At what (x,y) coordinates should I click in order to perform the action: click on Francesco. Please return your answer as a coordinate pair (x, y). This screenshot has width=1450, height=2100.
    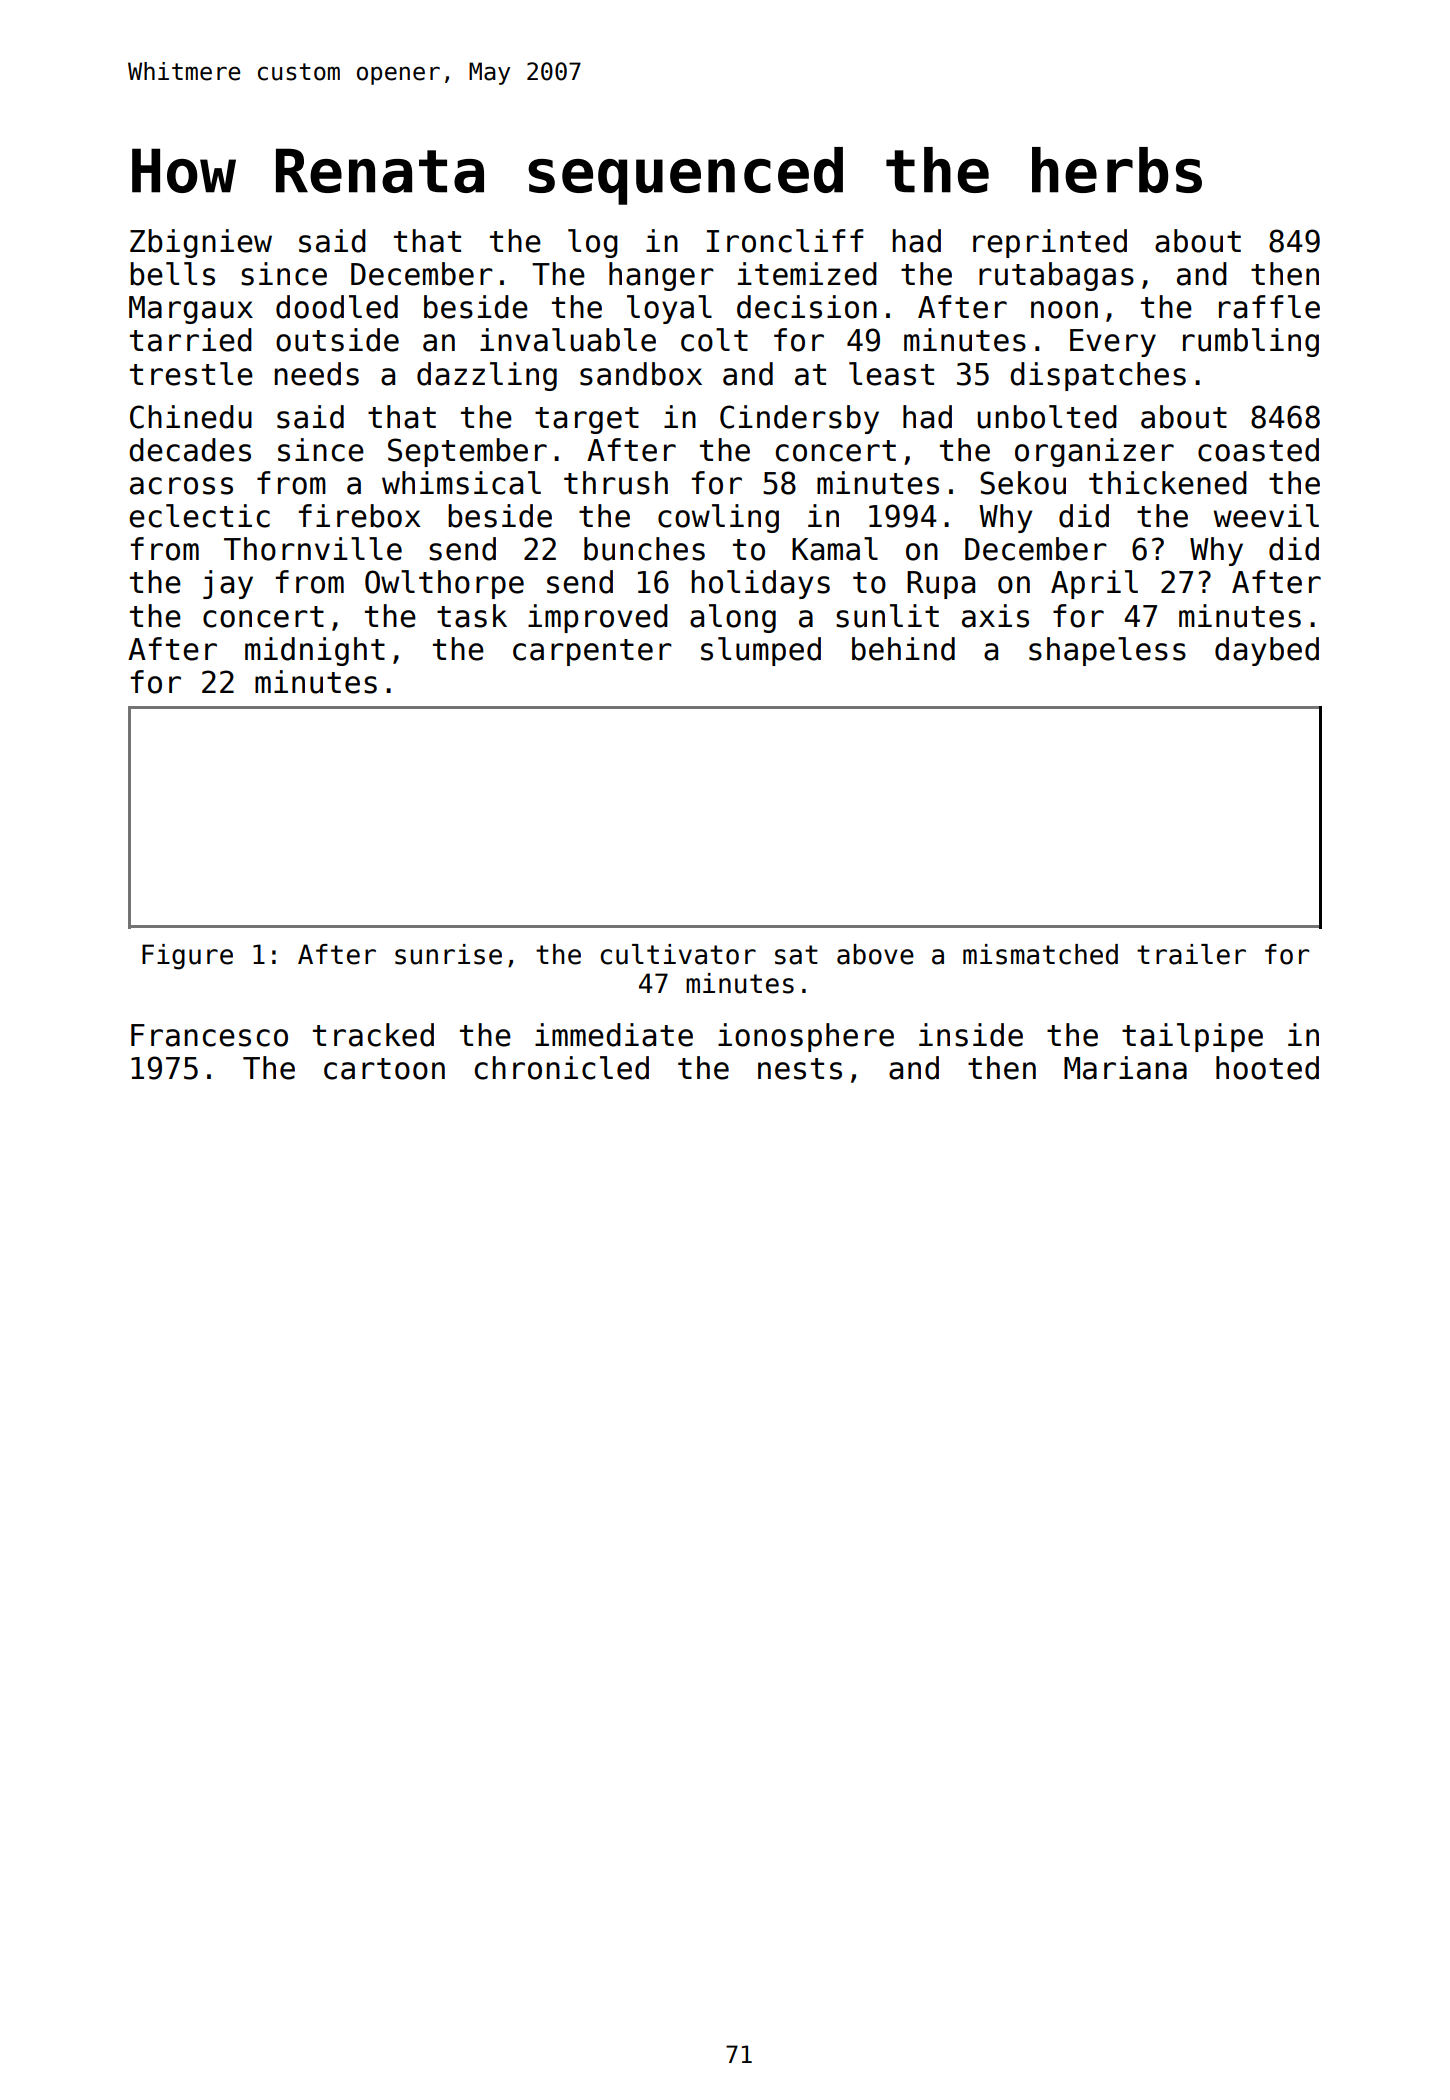
    Looking at the image, I should click on (209, 1035).
